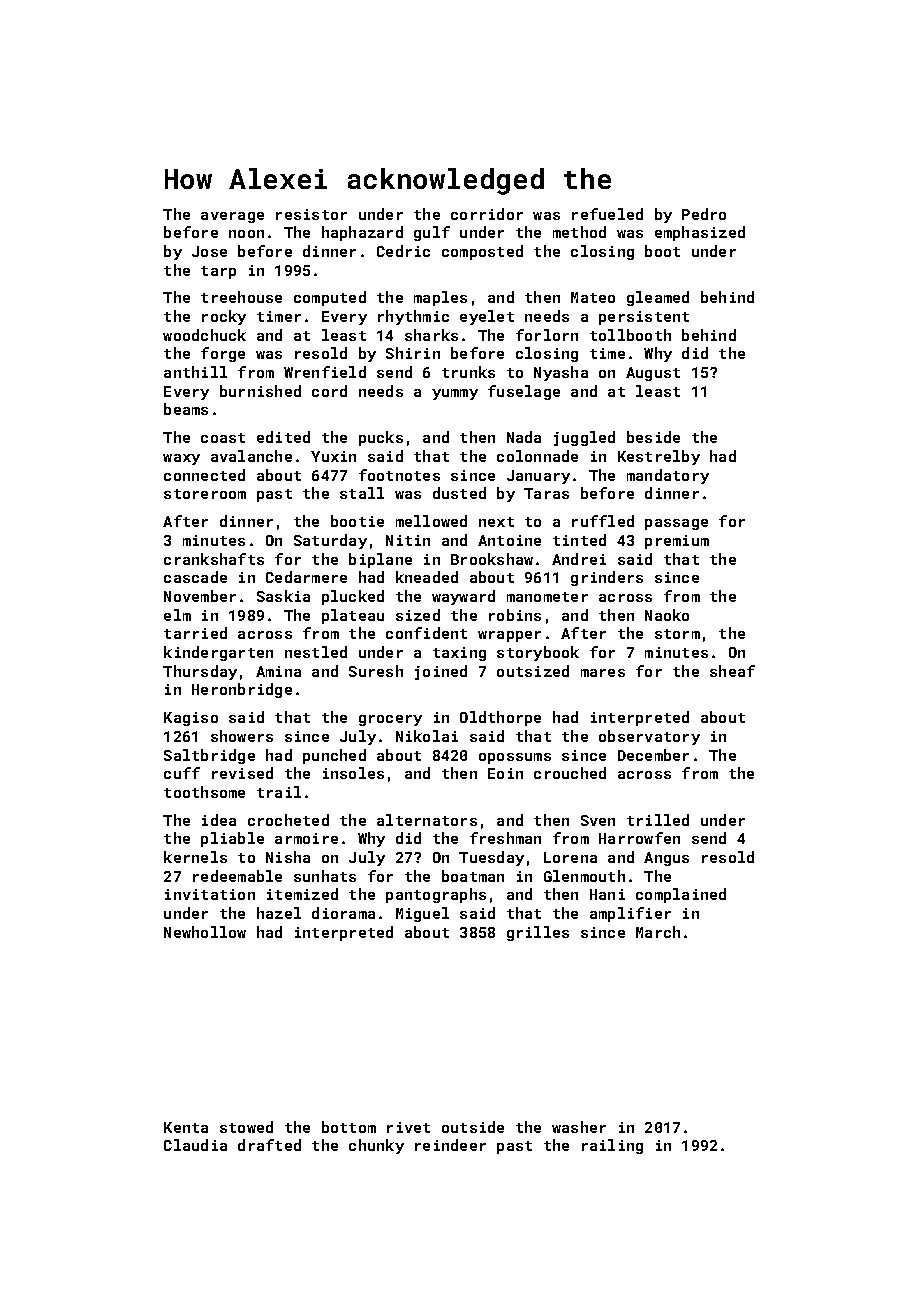 The width and height of the screenshot is (924, 1311). What do you see at coordinates (681, 895) in the screenshot?
I see `complained` at bounding box center [681, 895].
